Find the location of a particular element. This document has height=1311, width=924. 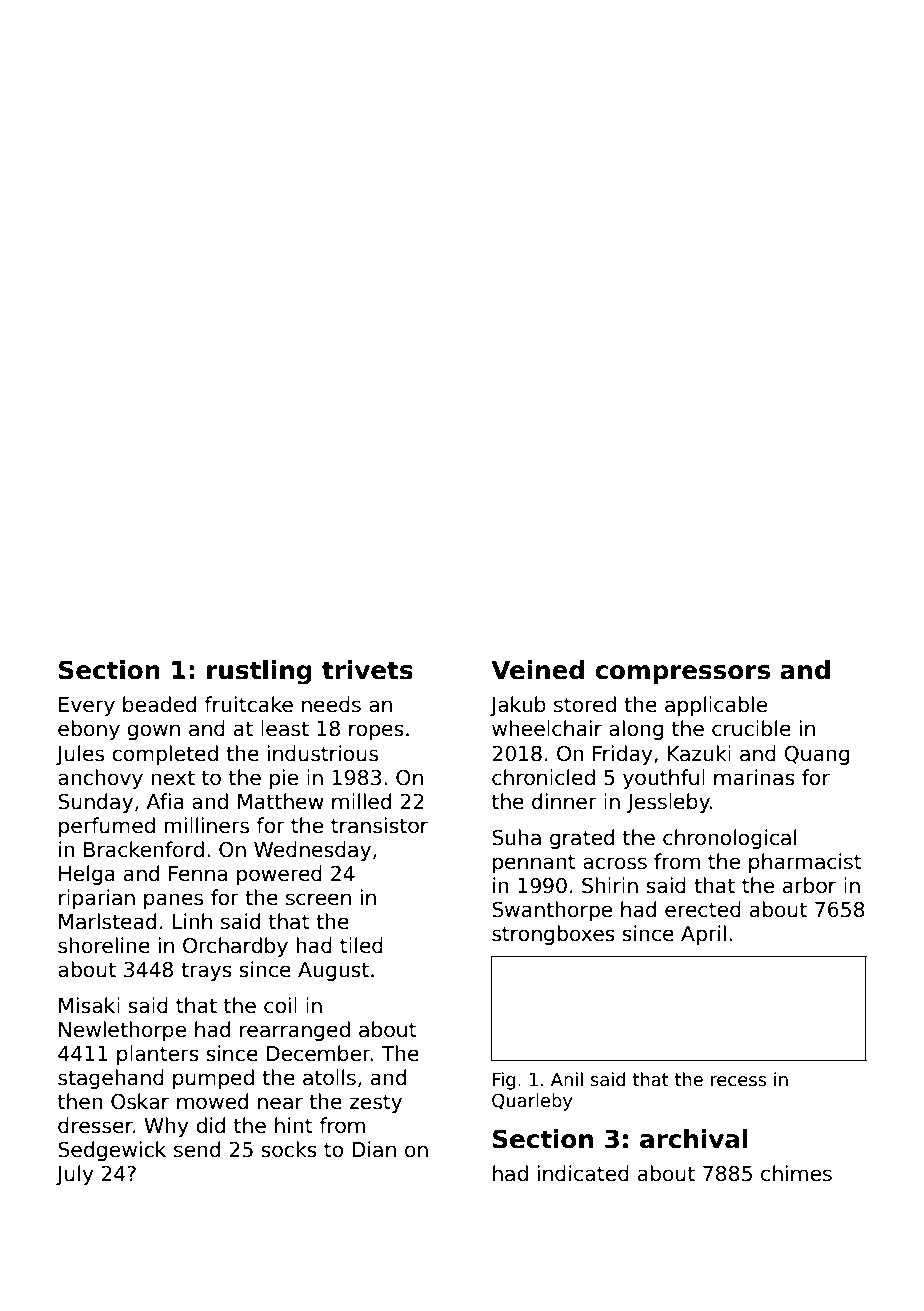

Jessleby is located at coordinates (668, 803).
